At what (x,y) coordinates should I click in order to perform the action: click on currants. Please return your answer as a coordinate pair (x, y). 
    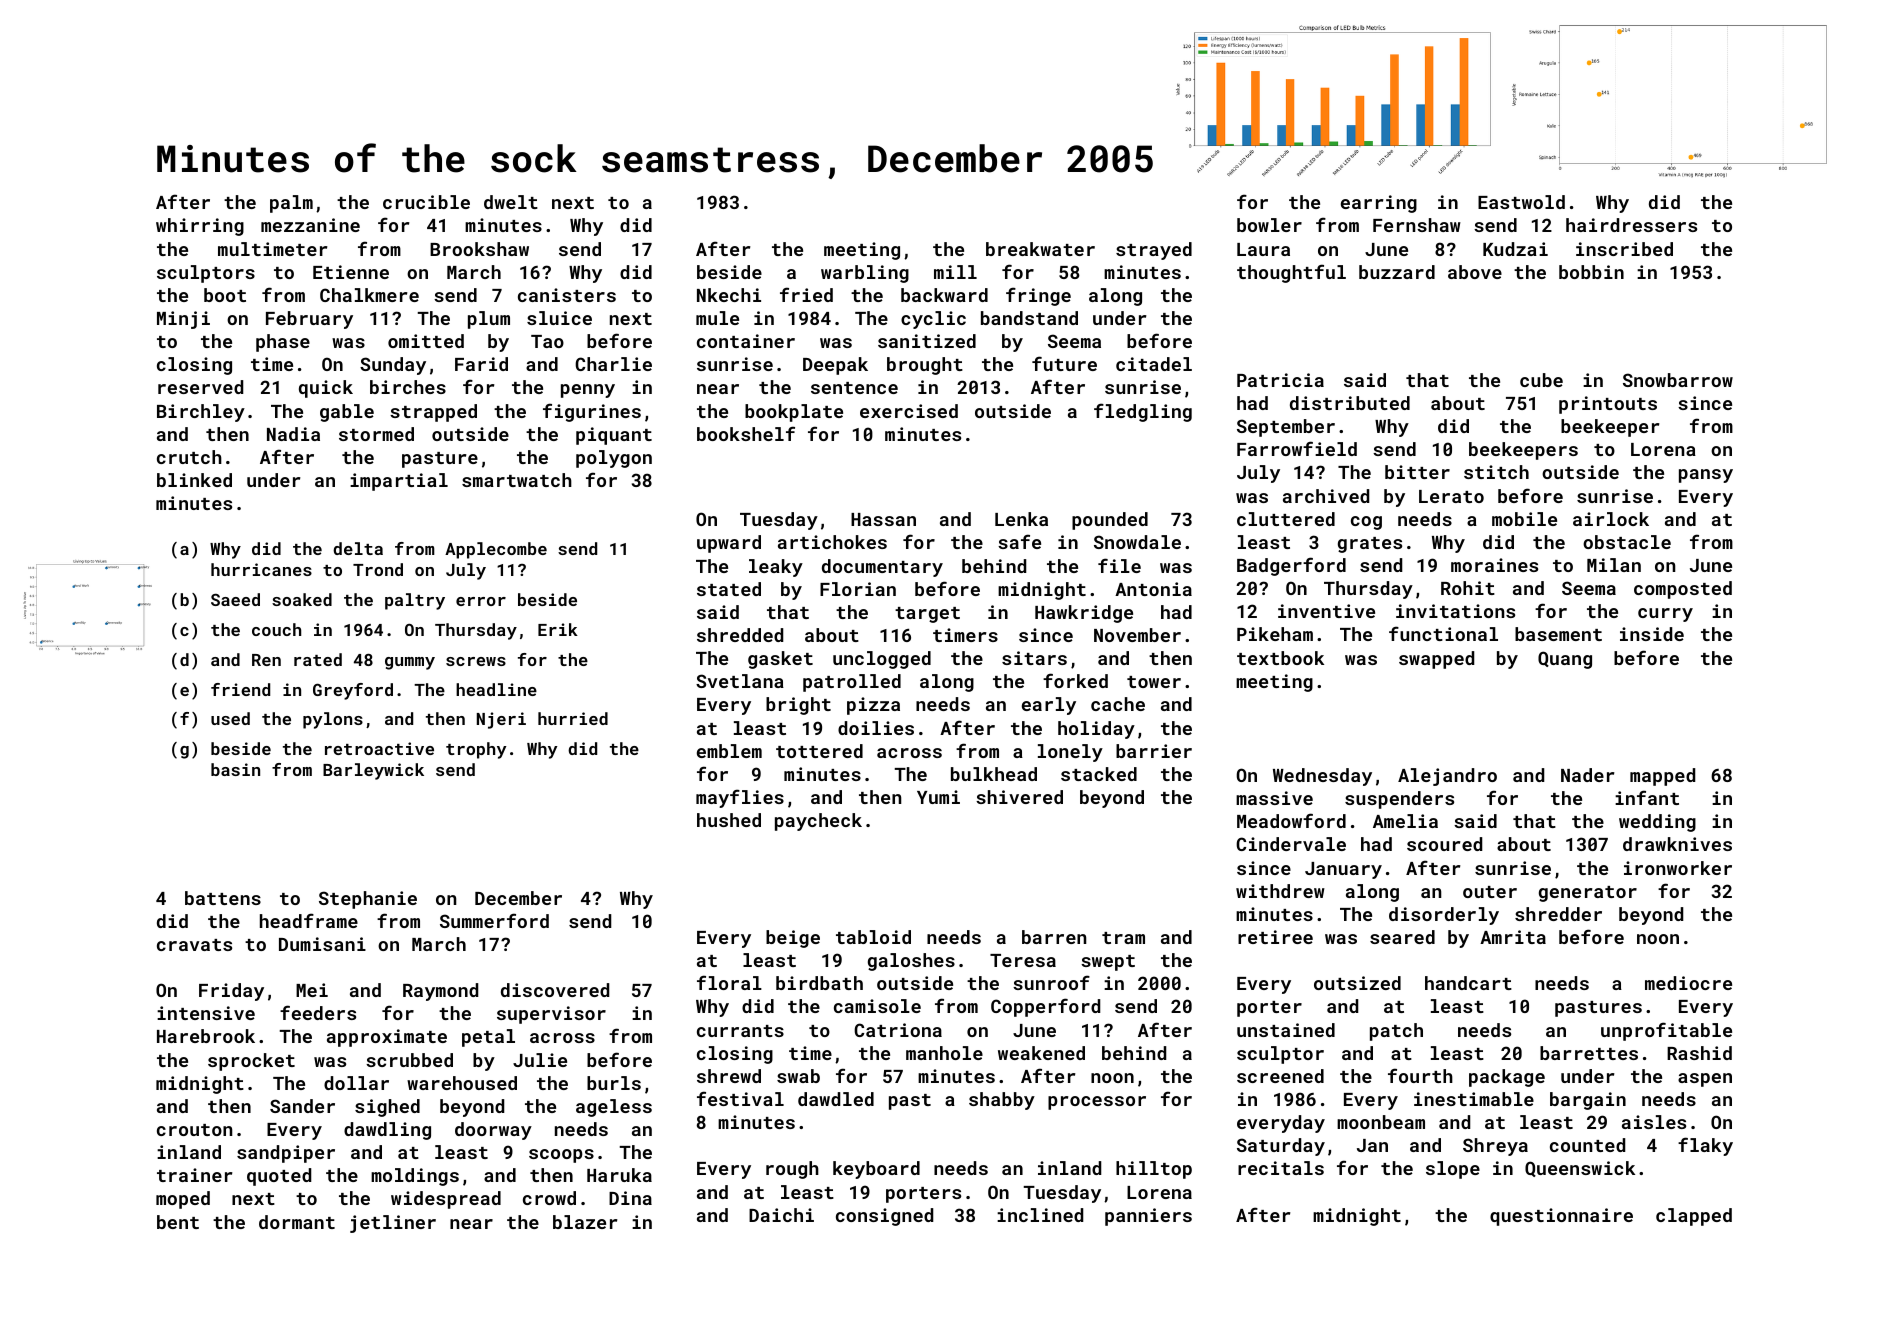
    Looking at the image, I should click on (740, 1031).
